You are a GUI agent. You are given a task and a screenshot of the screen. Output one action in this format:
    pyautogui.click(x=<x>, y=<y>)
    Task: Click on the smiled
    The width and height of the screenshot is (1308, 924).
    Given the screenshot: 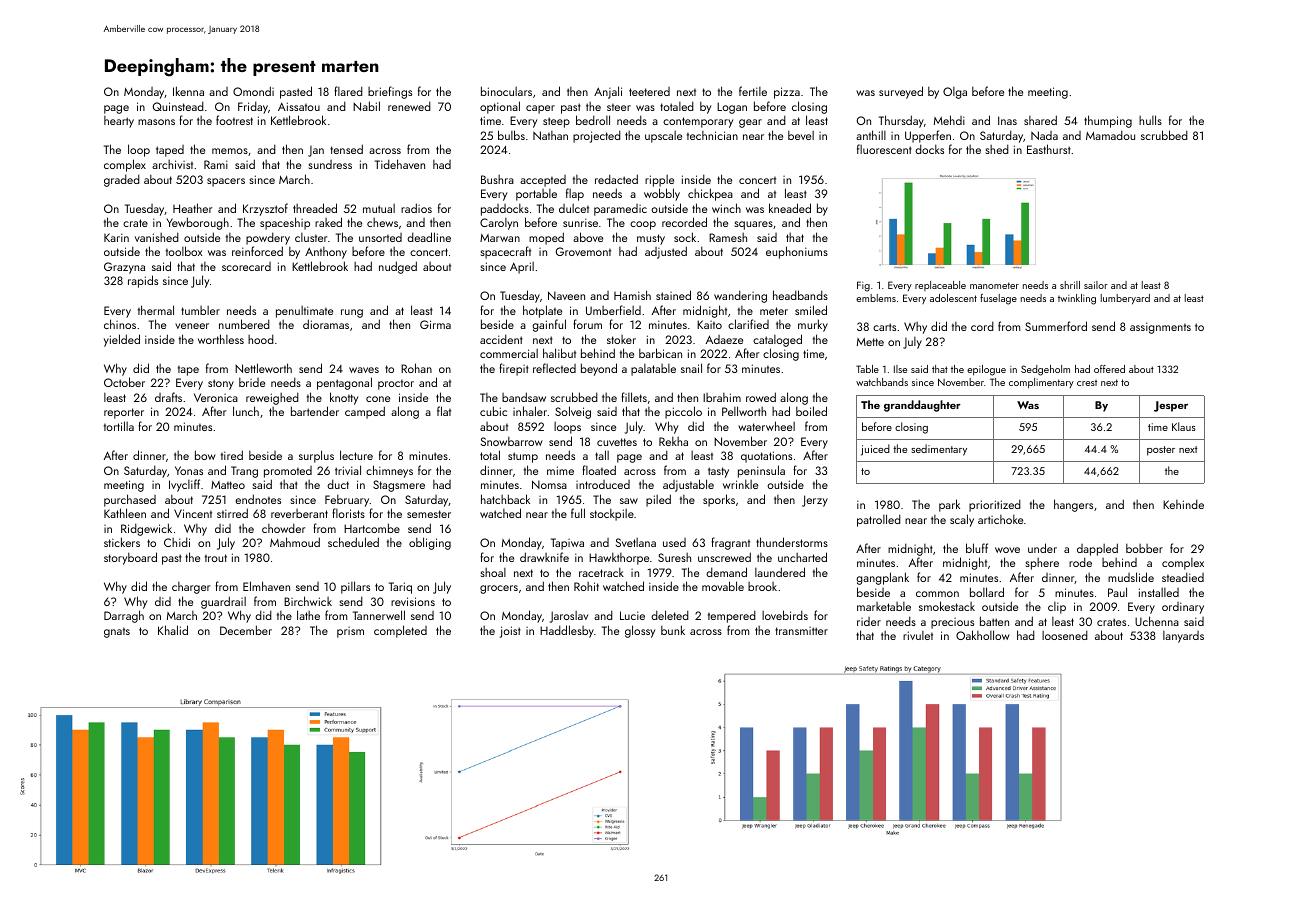 What is the action you would take?
    pyautogui.click(x=811, y=310)
